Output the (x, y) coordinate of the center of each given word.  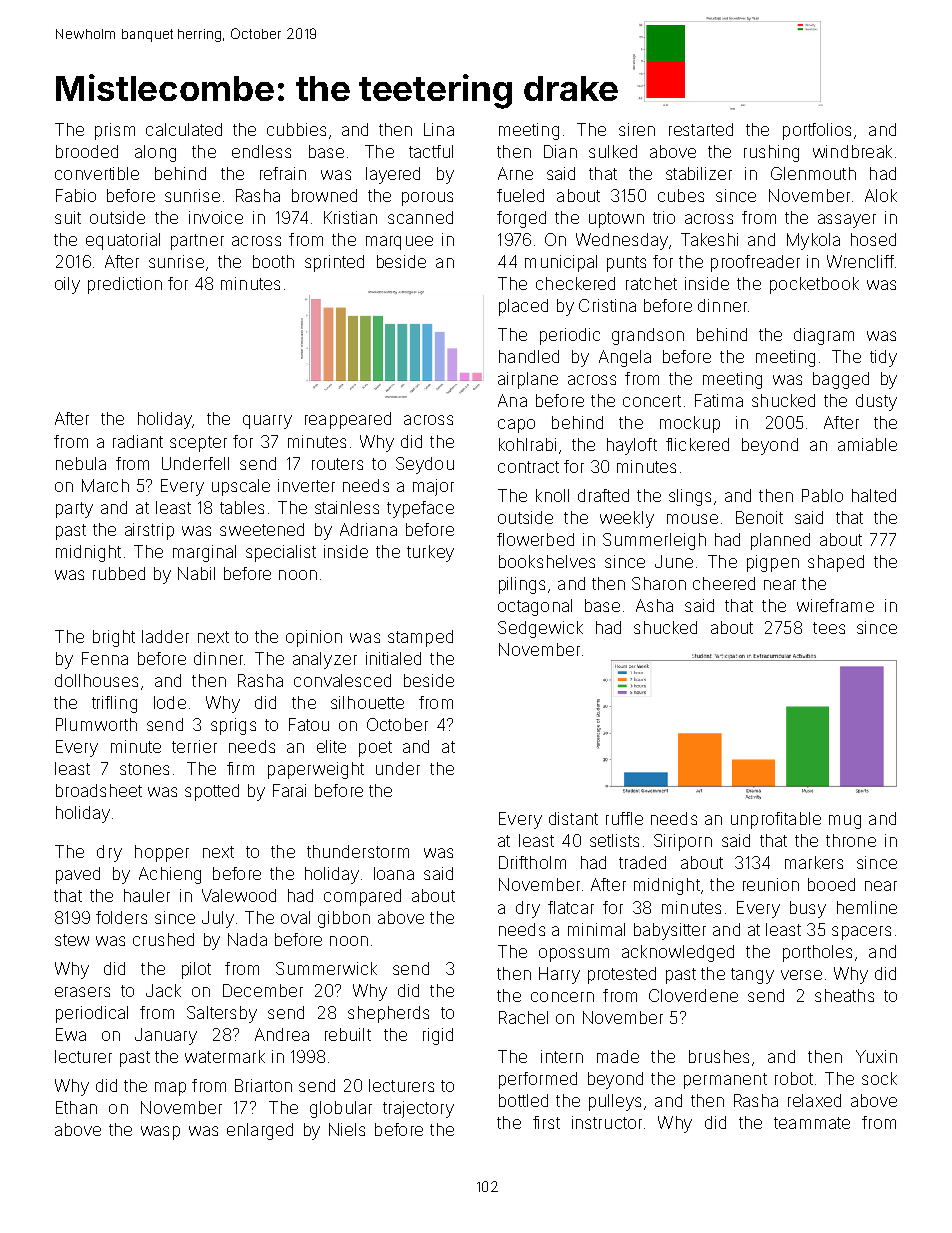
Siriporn (683, 842)
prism (115, 131)
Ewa (71, 1034)
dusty (876, 402)
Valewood (239, 895)
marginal (204, 553)
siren (637, 129)
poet (375, 749)
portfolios (817, 131)
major (433, 487)
